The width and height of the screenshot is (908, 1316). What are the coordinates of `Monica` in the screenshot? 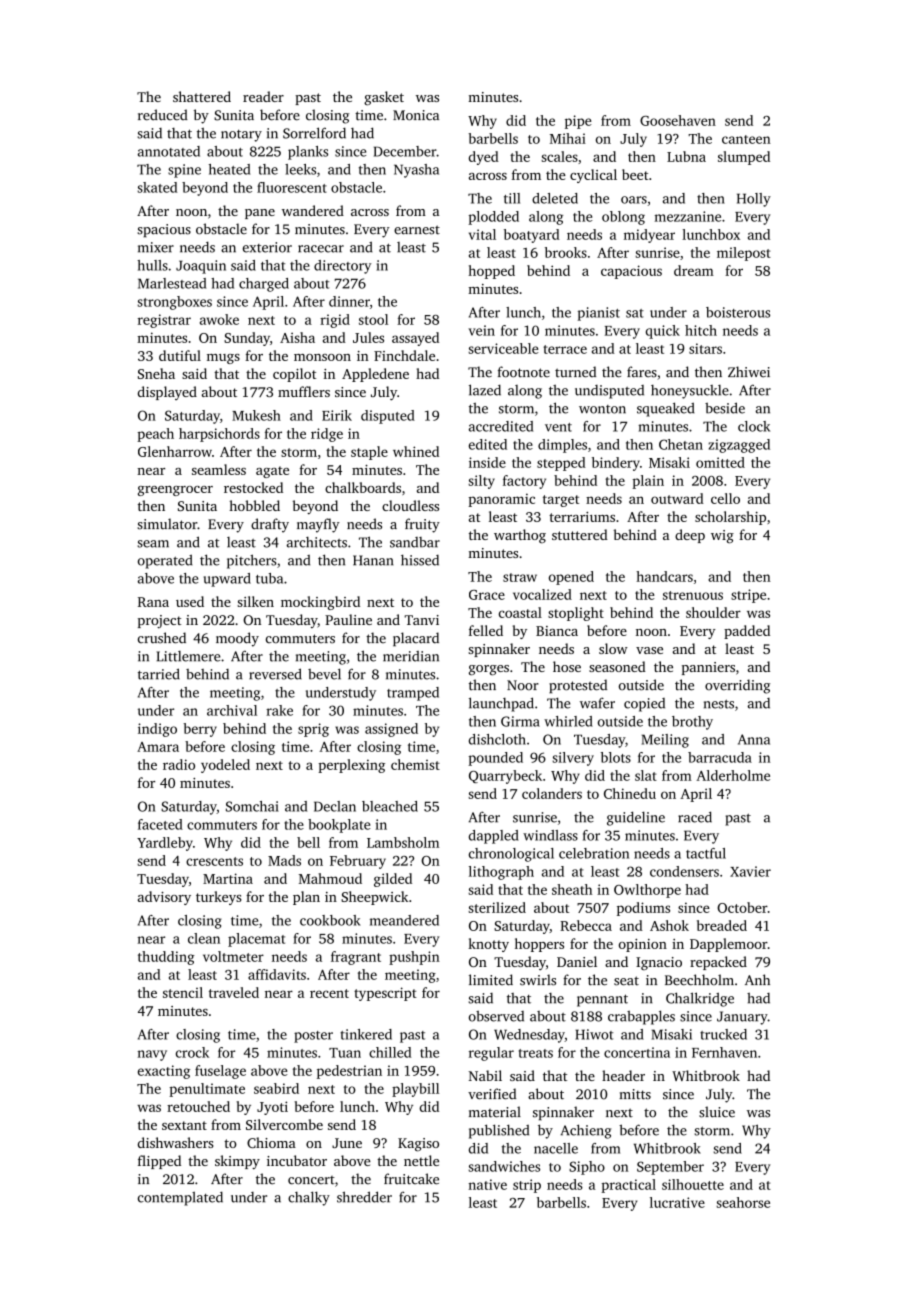 It's located at (416, 115).
